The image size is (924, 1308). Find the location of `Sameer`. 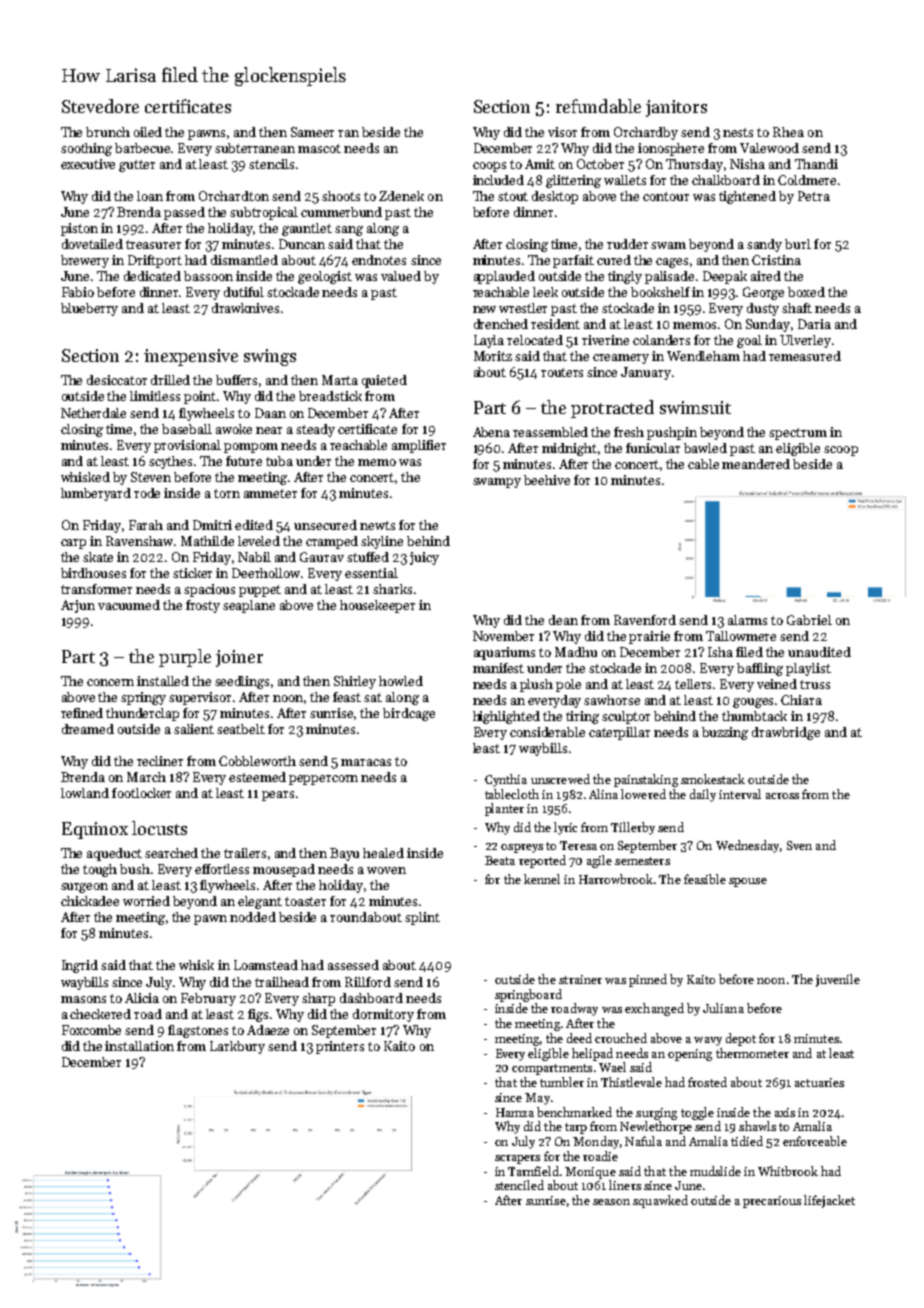

Sameer is located at coordinates (312, 132).
